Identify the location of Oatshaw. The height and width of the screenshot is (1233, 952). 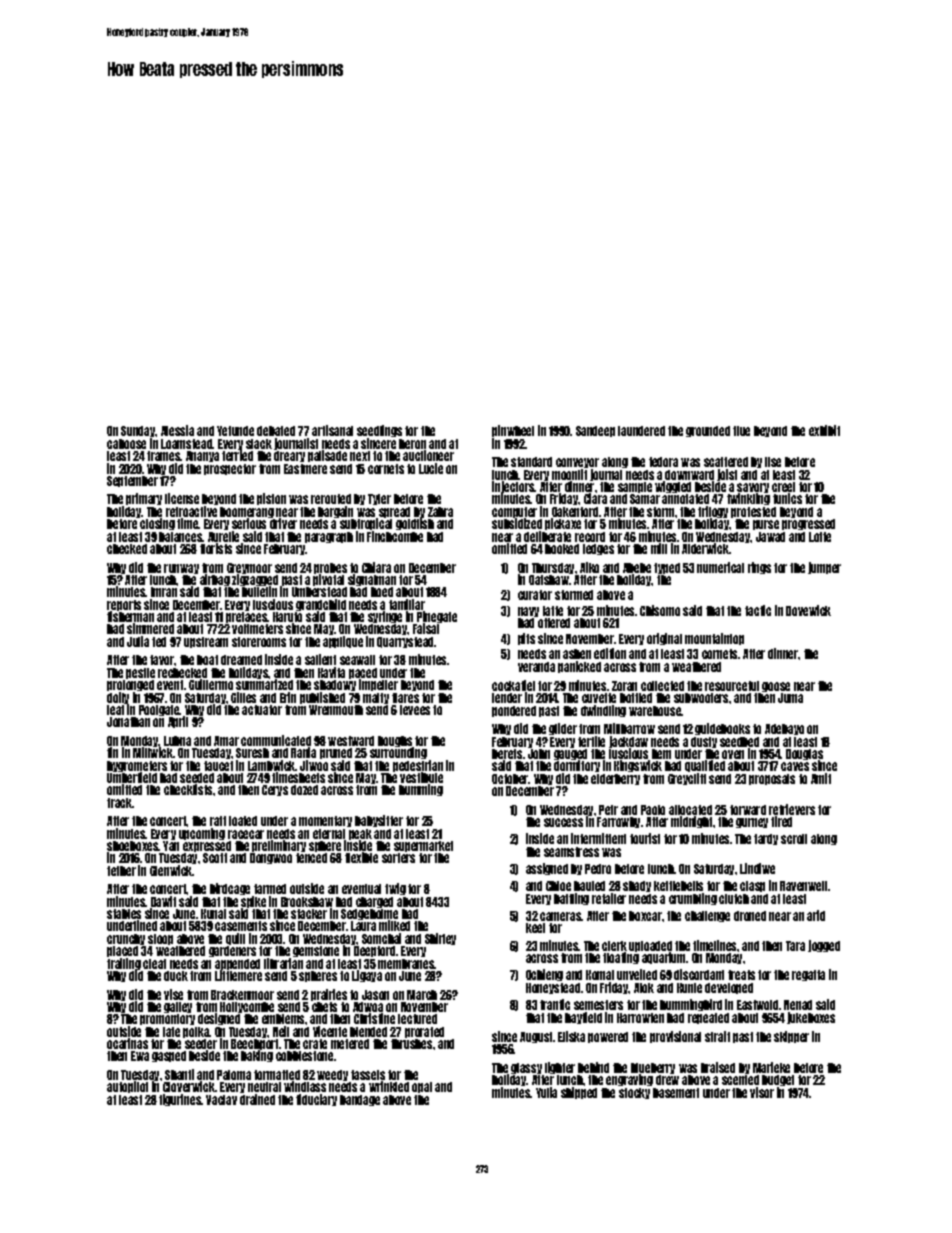
(549, 580).
